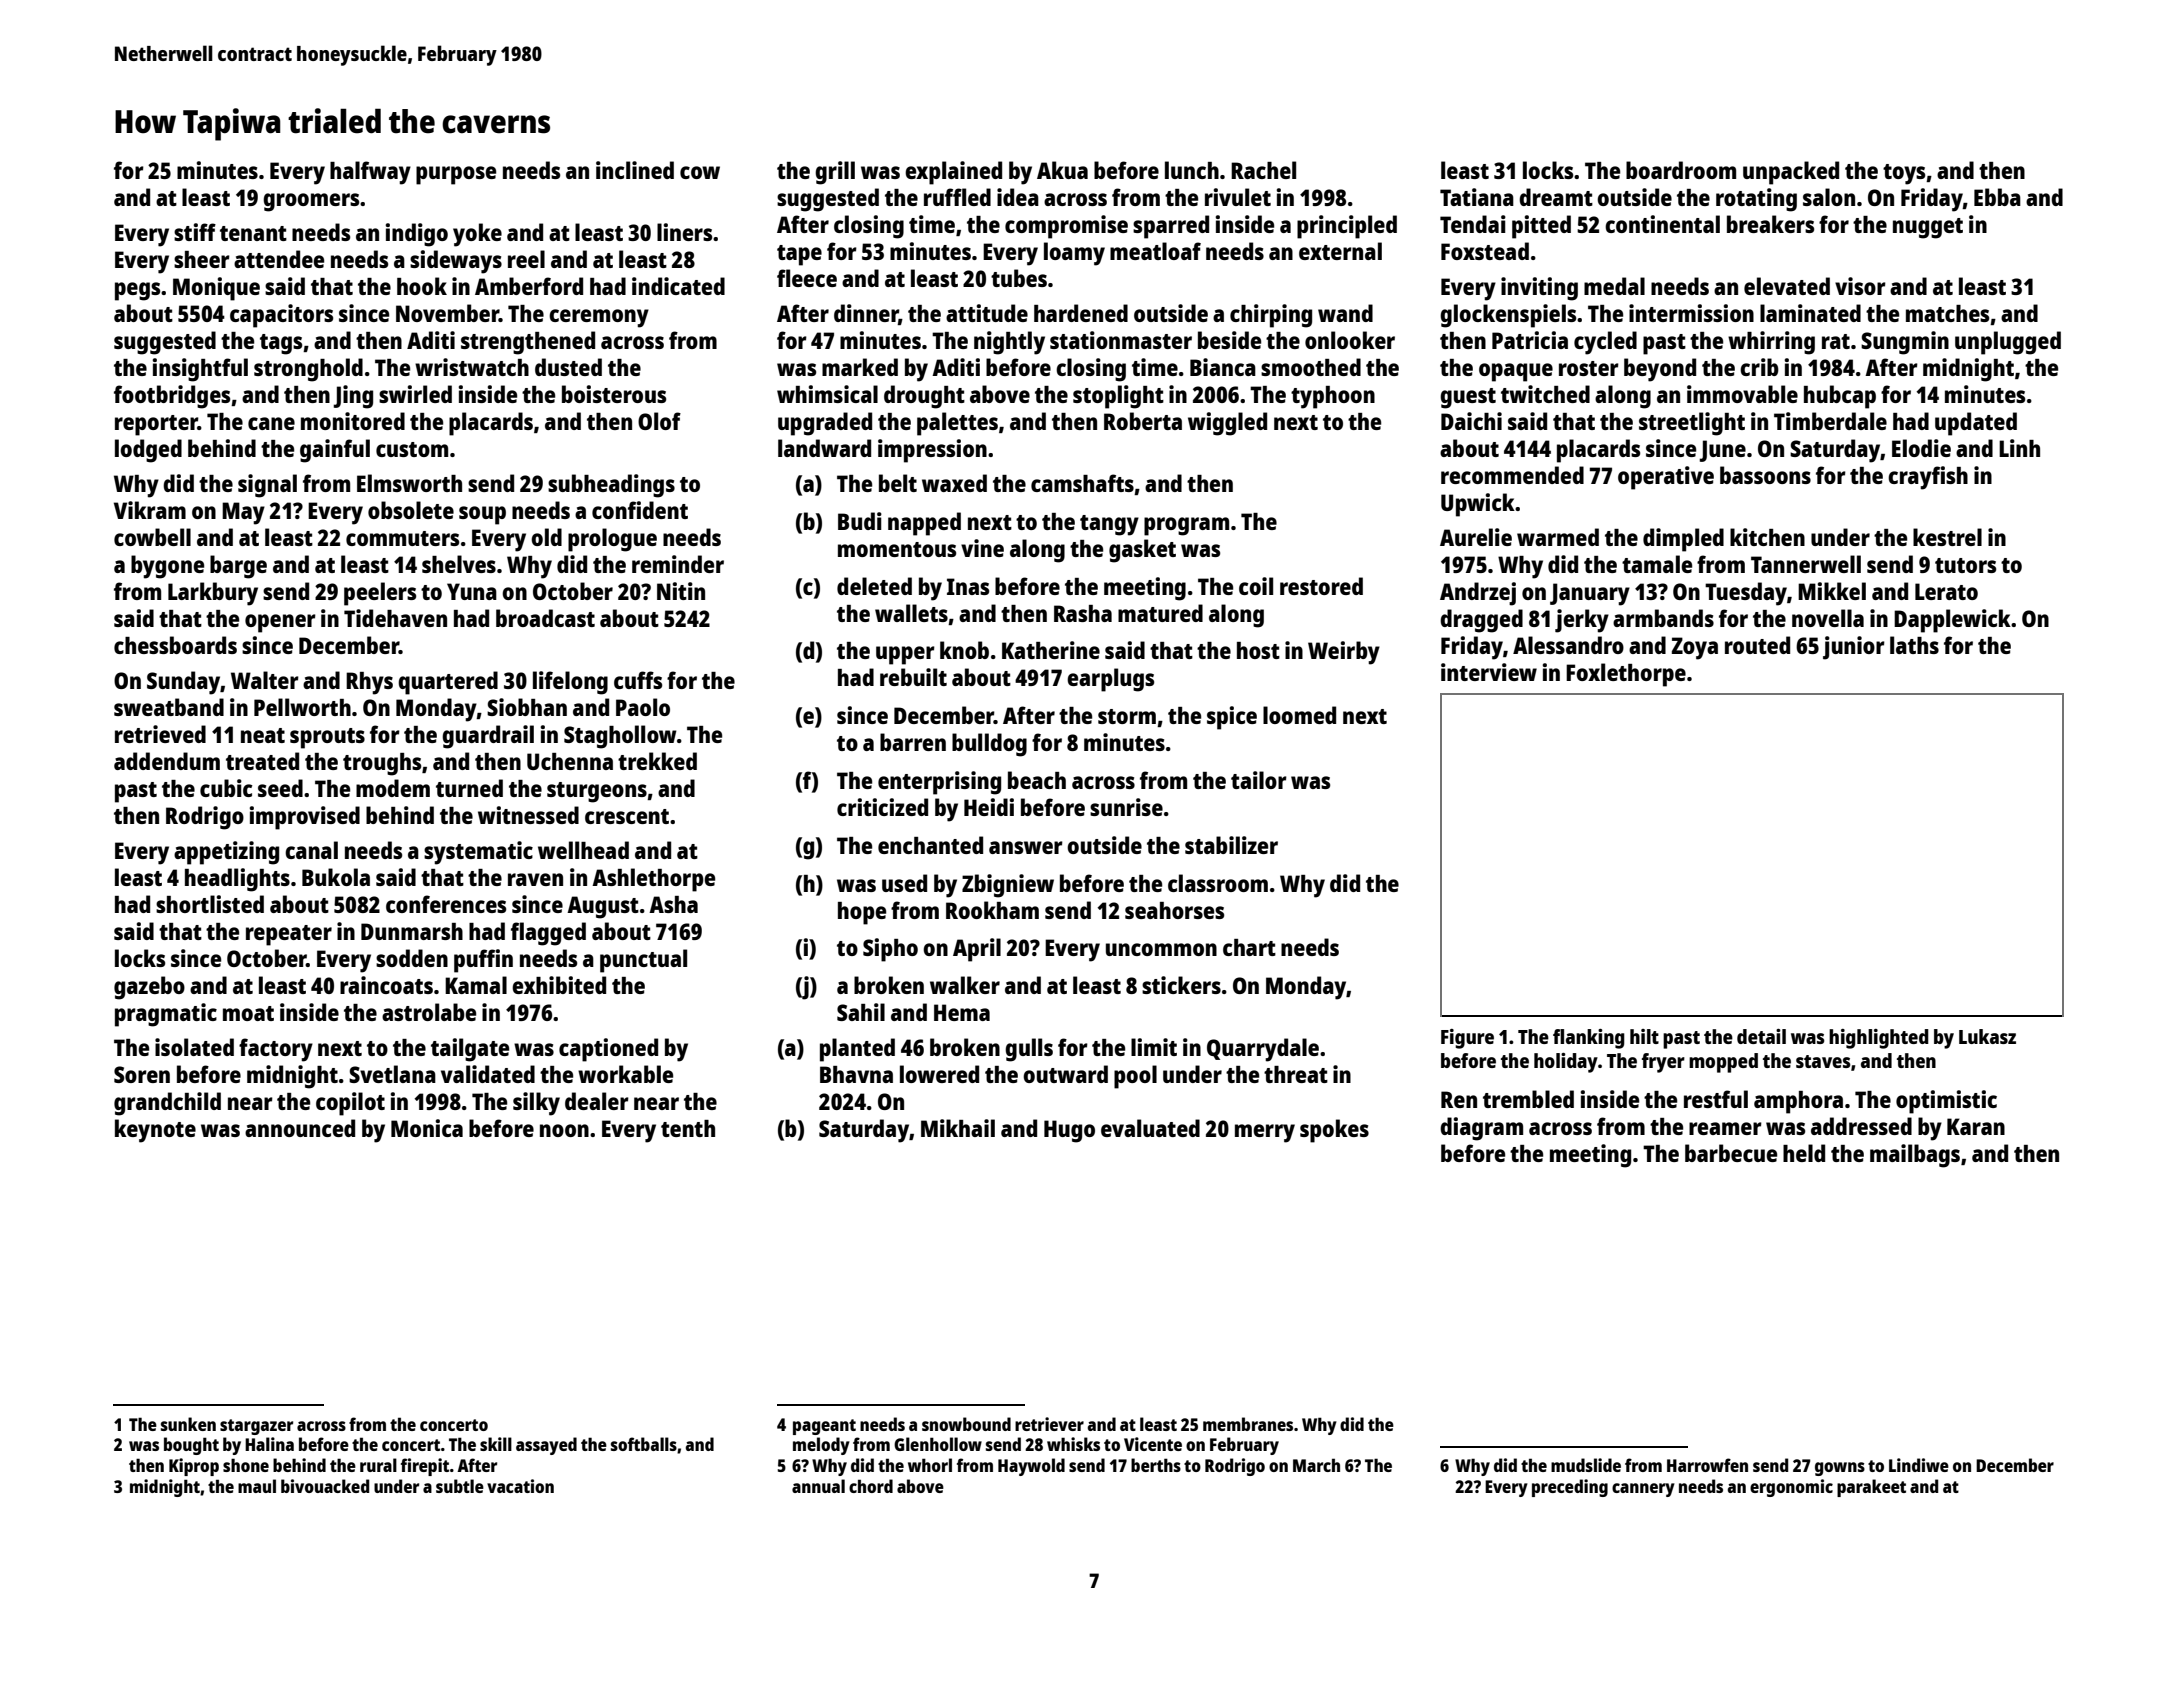 This screenshot has width=2178, height=1683. What do you see at coordinates (370, 173) in the screenshot?
I see `halfway` at bounding box center [370, 173].
